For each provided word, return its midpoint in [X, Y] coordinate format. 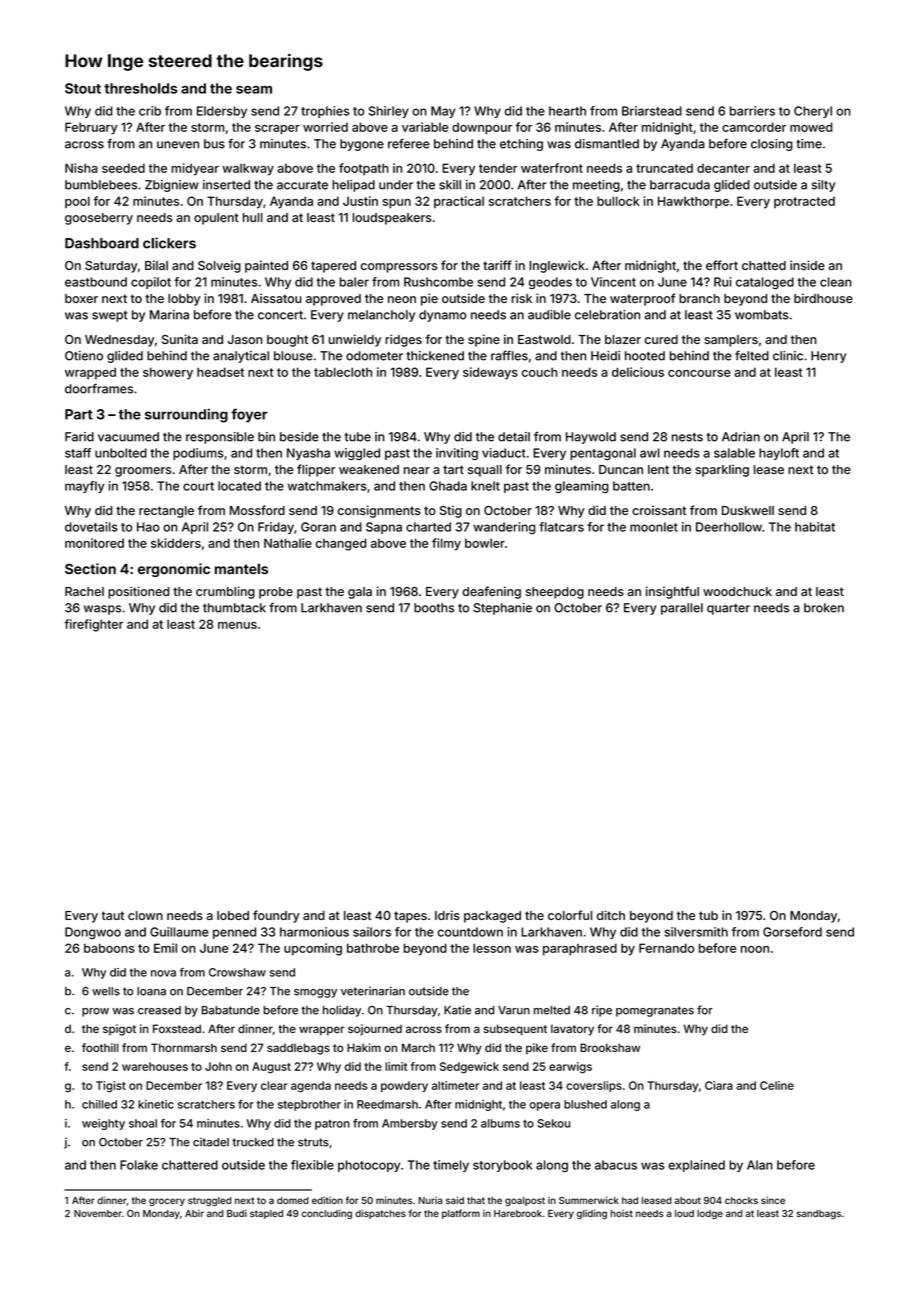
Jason [245, 339]
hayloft [779, 454]
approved [333, 300]
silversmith [696, 932]
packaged [492, 917]
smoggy [315, 993]
